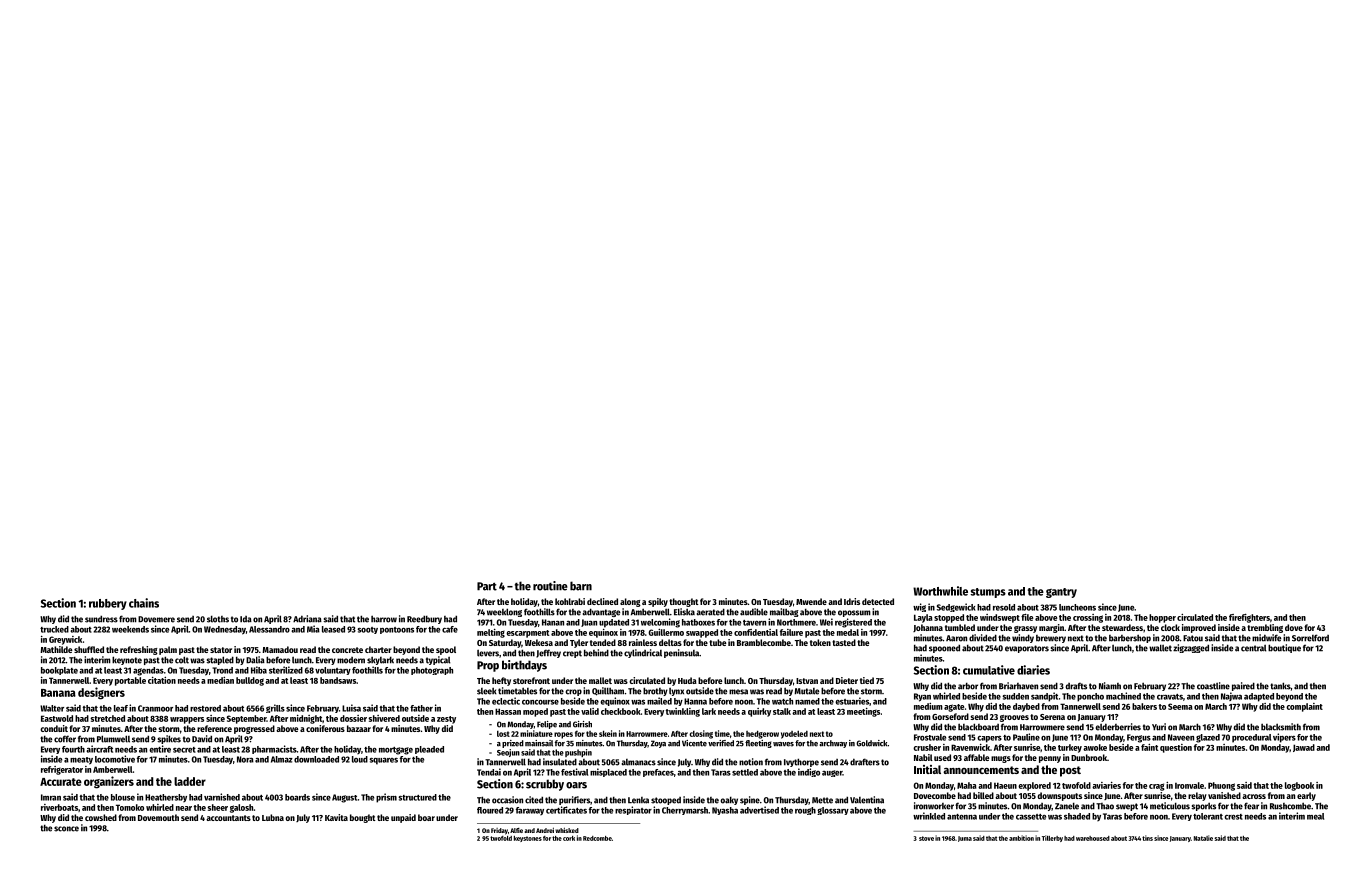 Image resolution: width=1372 pixels, height=887 pixels. I want to click on Huda, so click(687, 680).
